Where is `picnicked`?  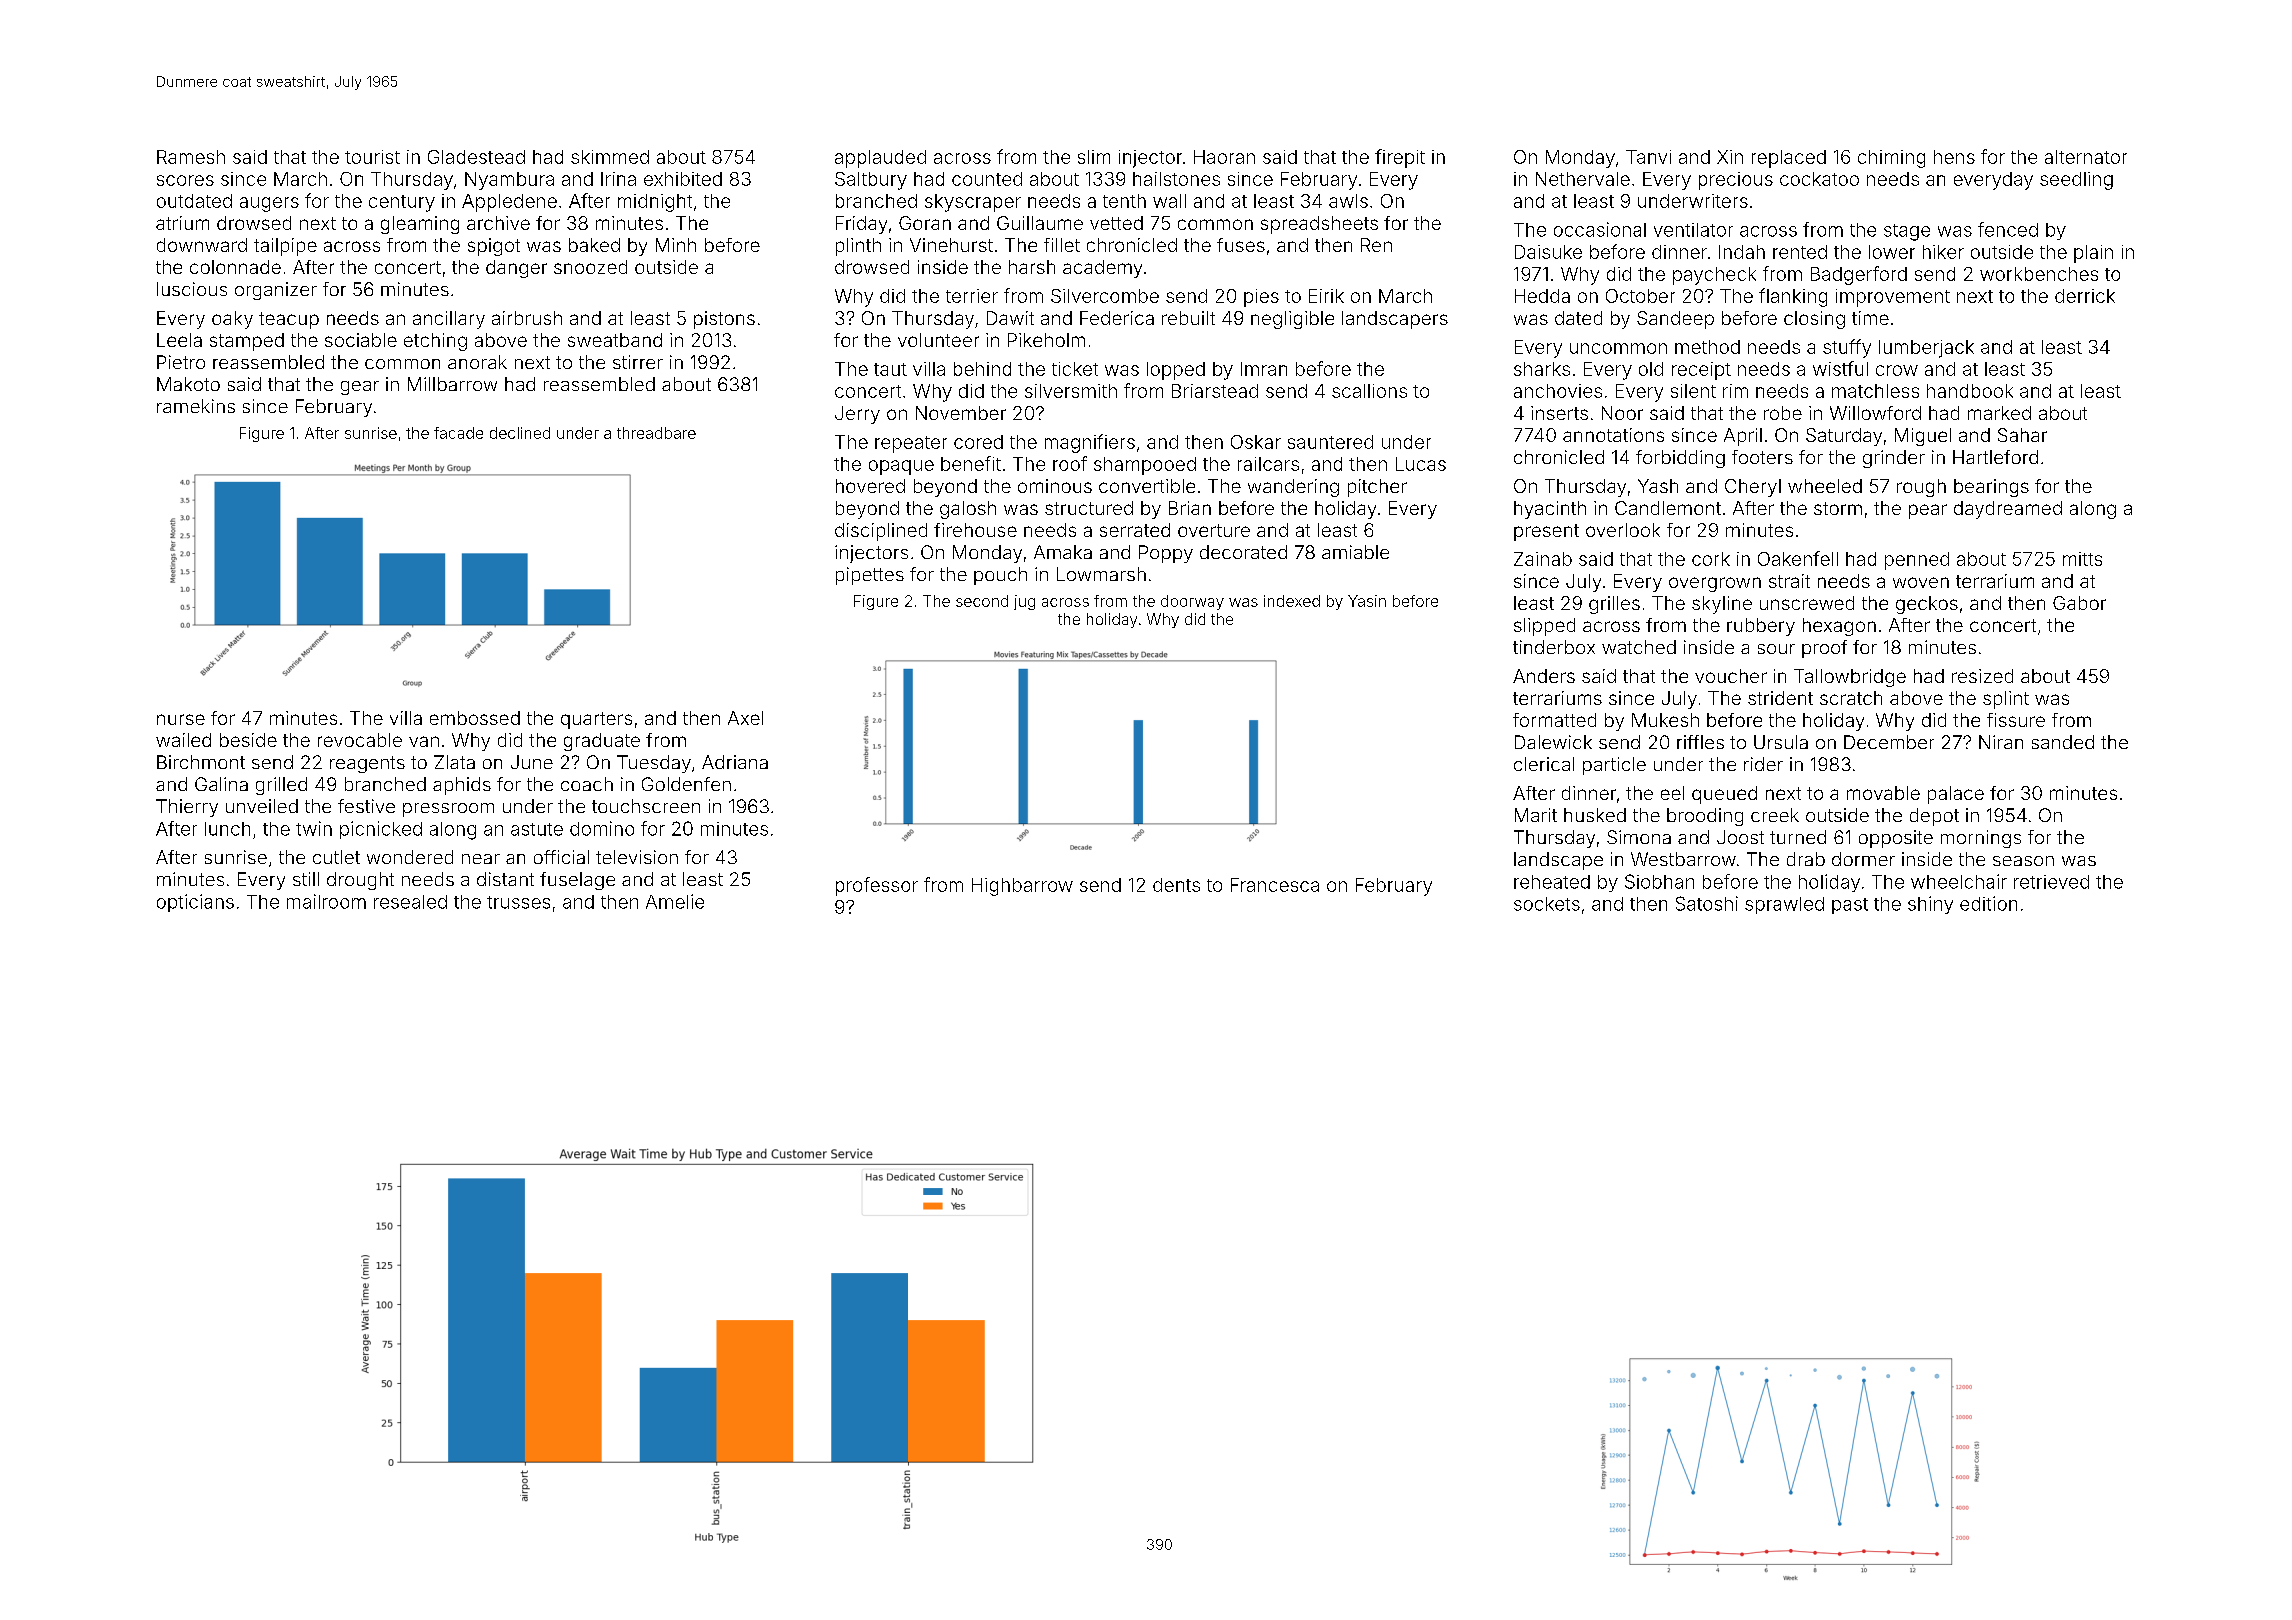 picnicked is located at coordinates (381, 830).
